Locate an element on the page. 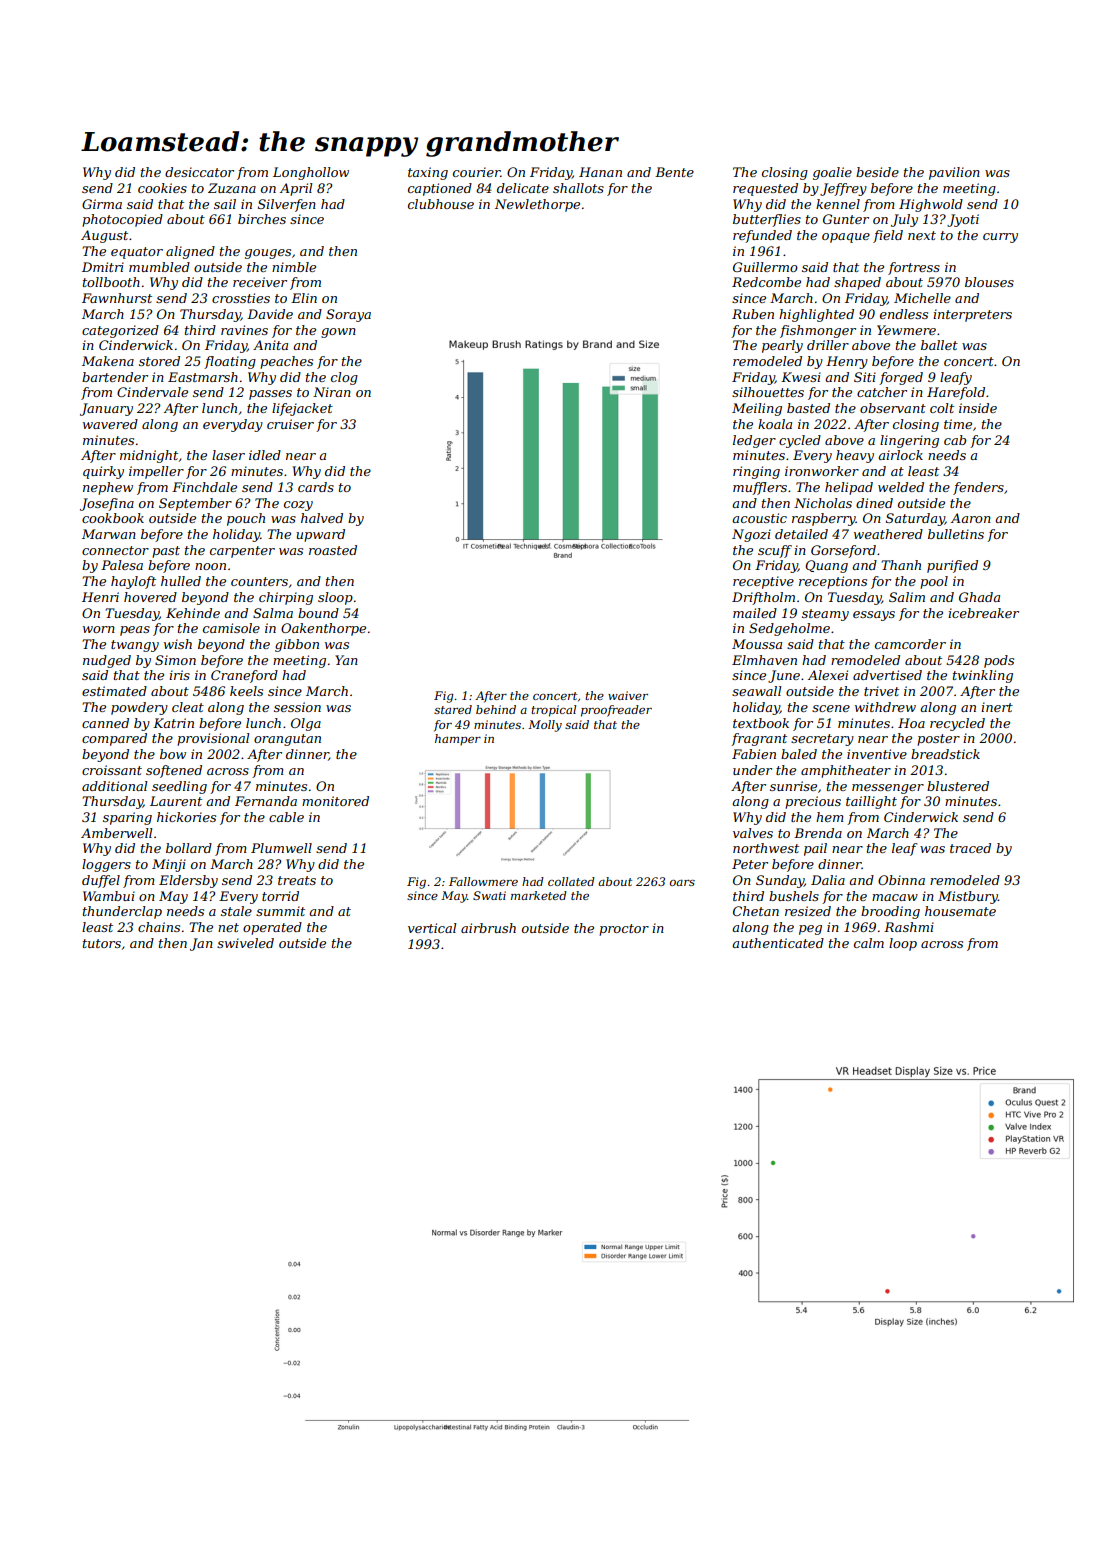  impeller is located at coordinates (156, 472).
